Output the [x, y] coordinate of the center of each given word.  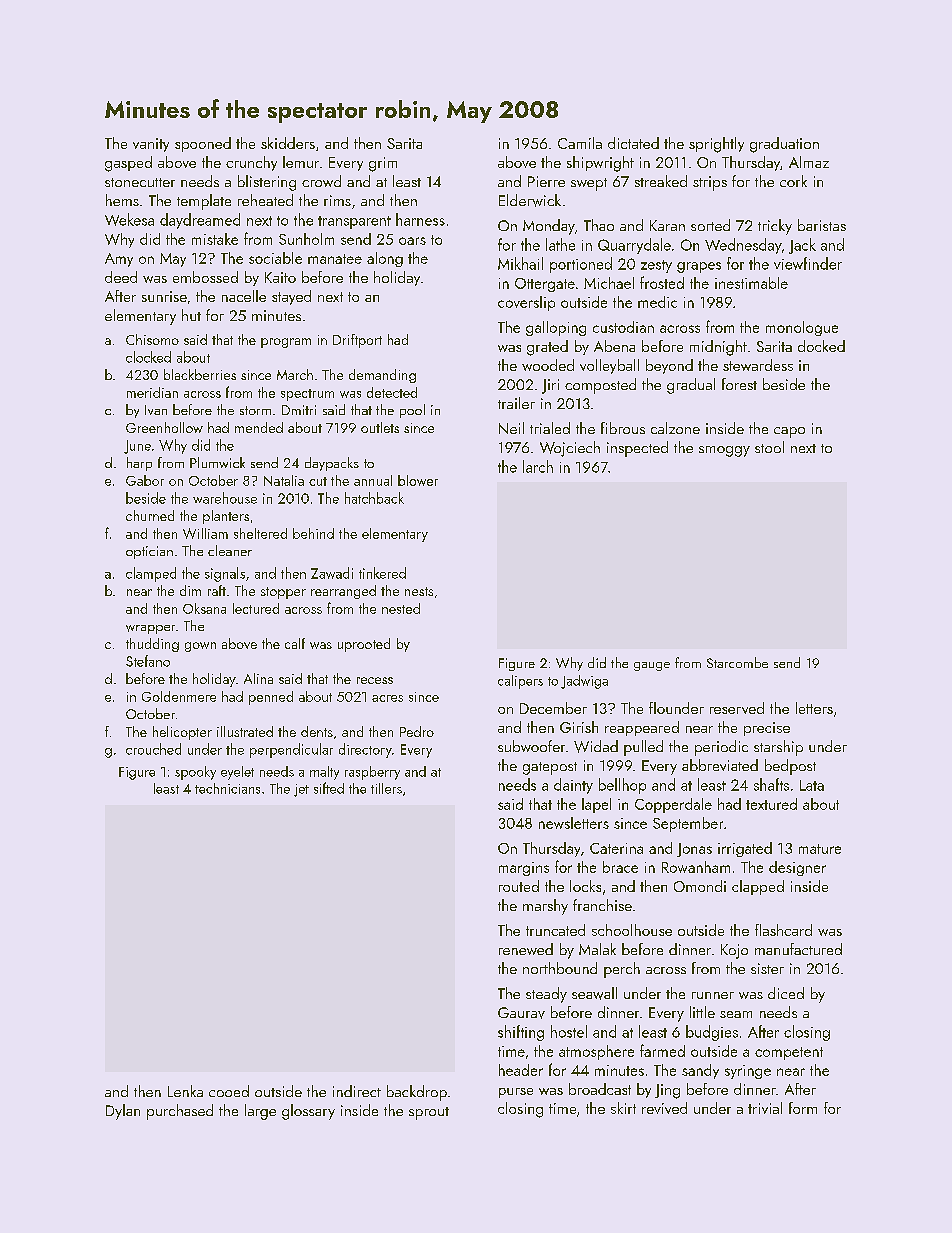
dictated [633, 143]
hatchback [374, 498]
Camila [580, 143]
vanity [151, 145]
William [205, 533]
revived [664, 1108]
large [260, 1112]
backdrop [417, 1093]
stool [769, 447]
